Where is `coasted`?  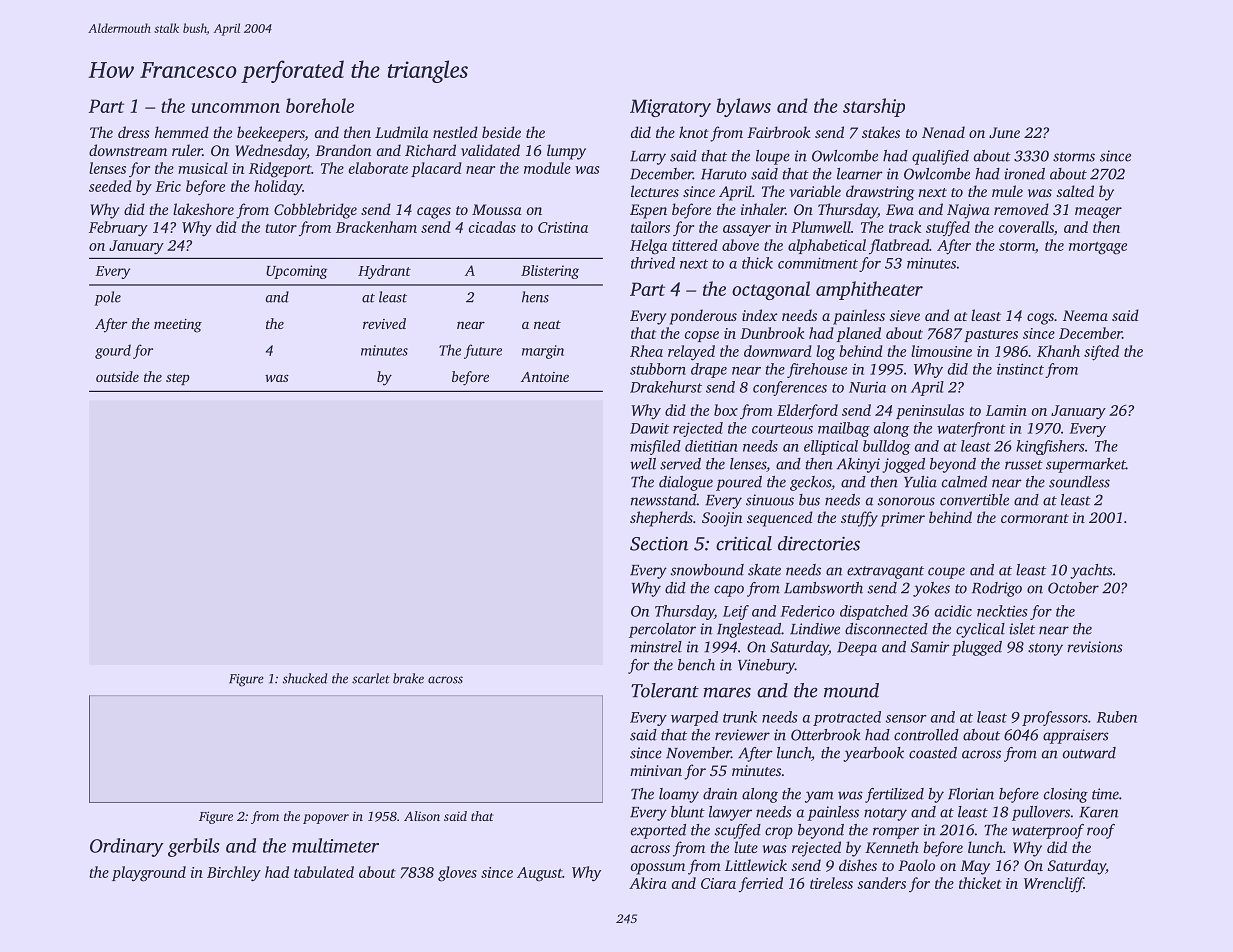
coasted is located at coordinates (933, 753).
